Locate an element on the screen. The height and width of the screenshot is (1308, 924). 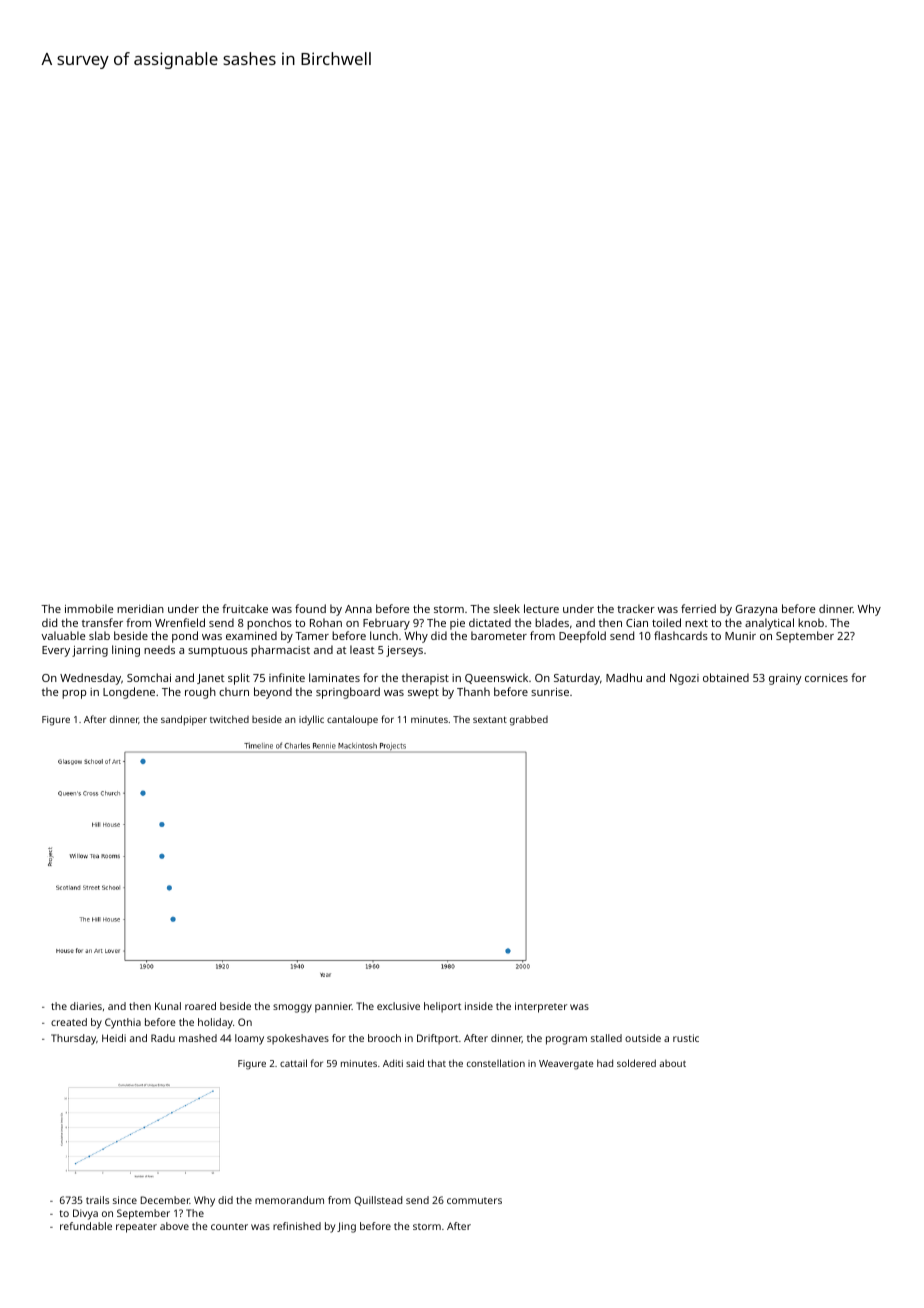
rustic is located at coordinates (686, 1038).
